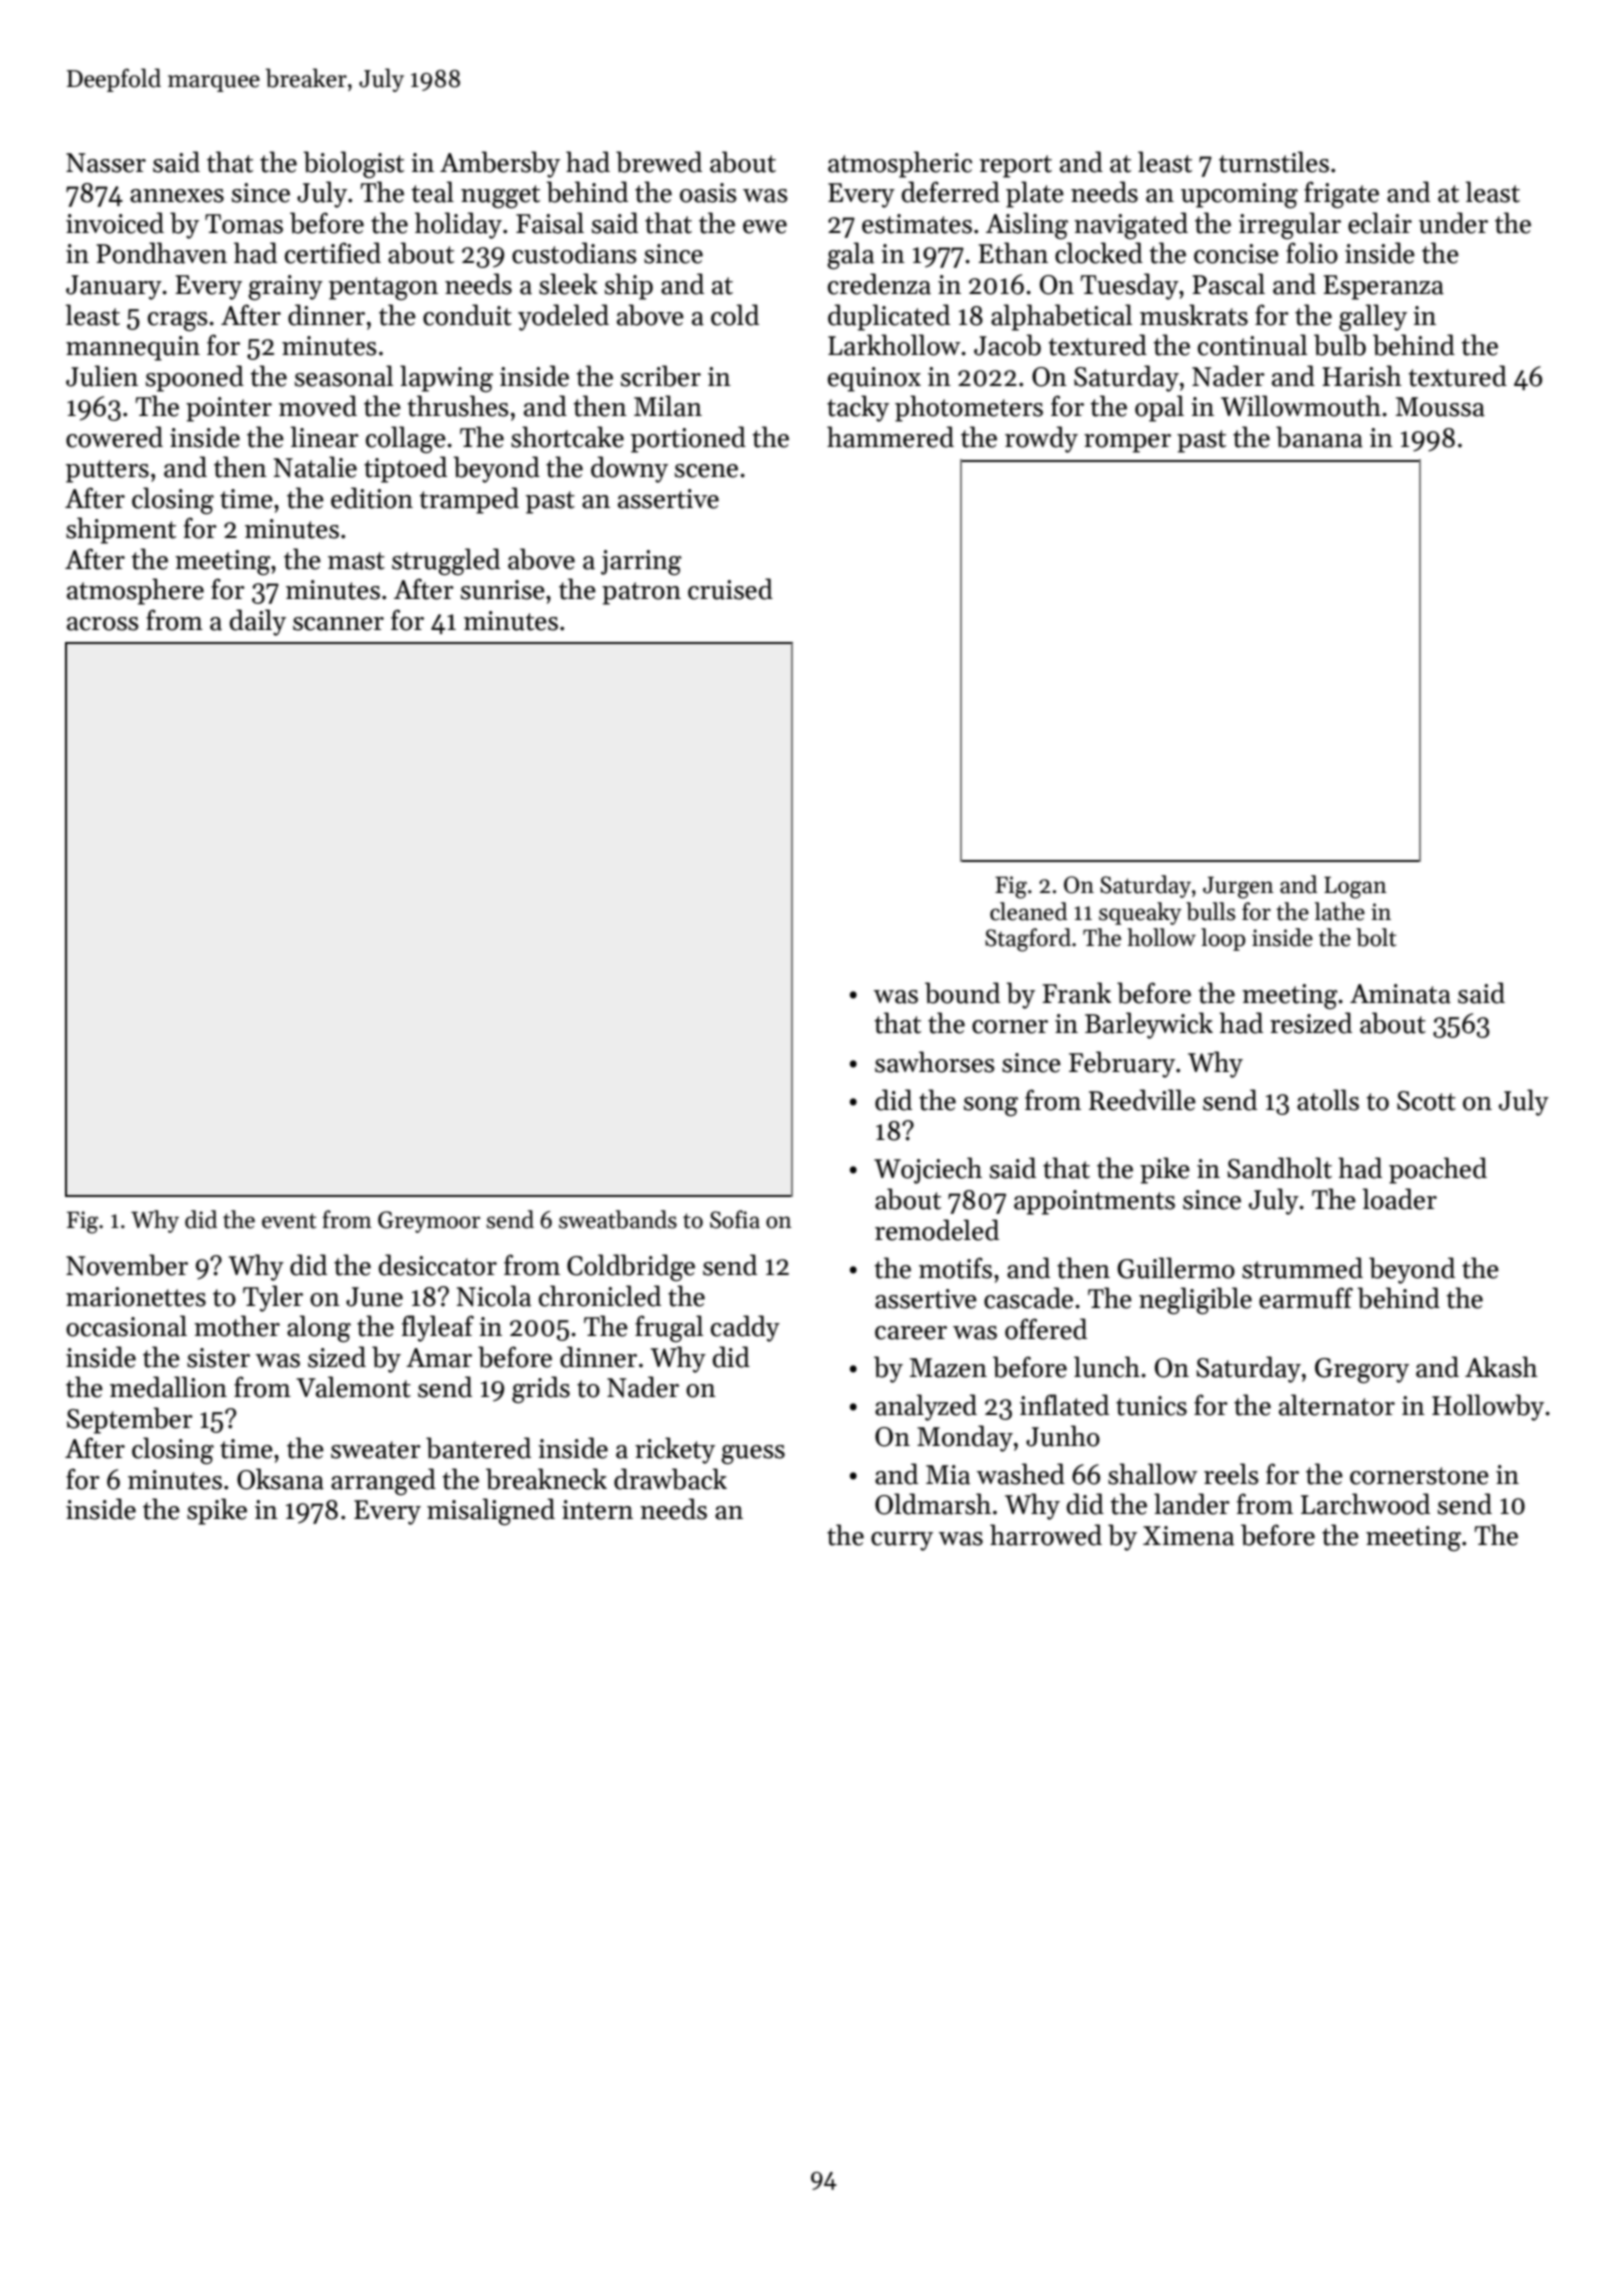  Describe the element at coordinates (356, 561) in the screenshot. I see `mast` at that location.
